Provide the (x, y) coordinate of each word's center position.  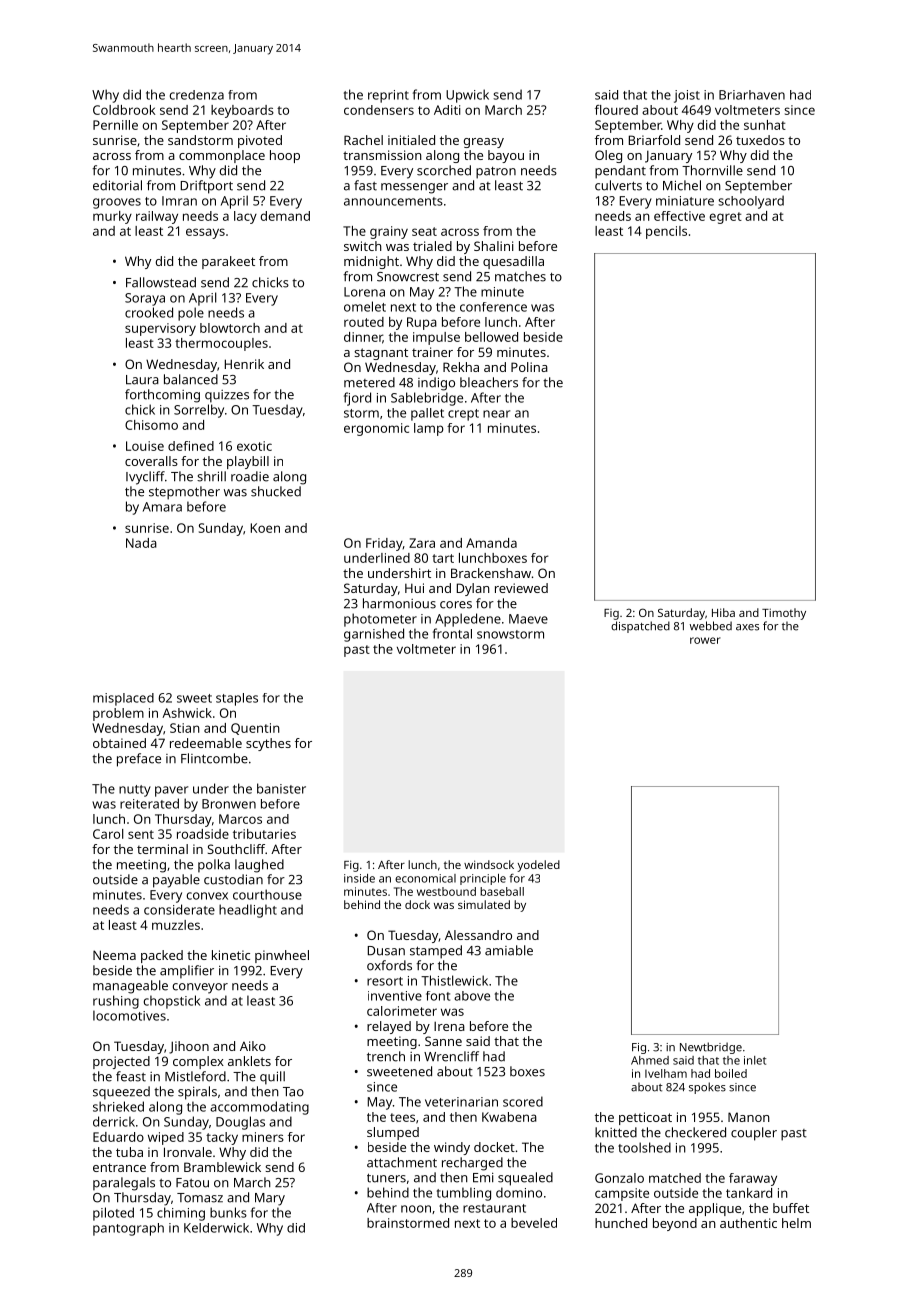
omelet (365, 306)
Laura (142, 380)
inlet (755, 1060)
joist (687, 96)
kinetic (231, 955)
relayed (389, 1027)
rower (705, 640)
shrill (211, 476)
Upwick (467, 96)
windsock (489, 864)
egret (725, 218)
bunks (228, 1212)
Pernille (115, 125)
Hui (414, 588)
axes (747, 627)
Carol (108, 834)
